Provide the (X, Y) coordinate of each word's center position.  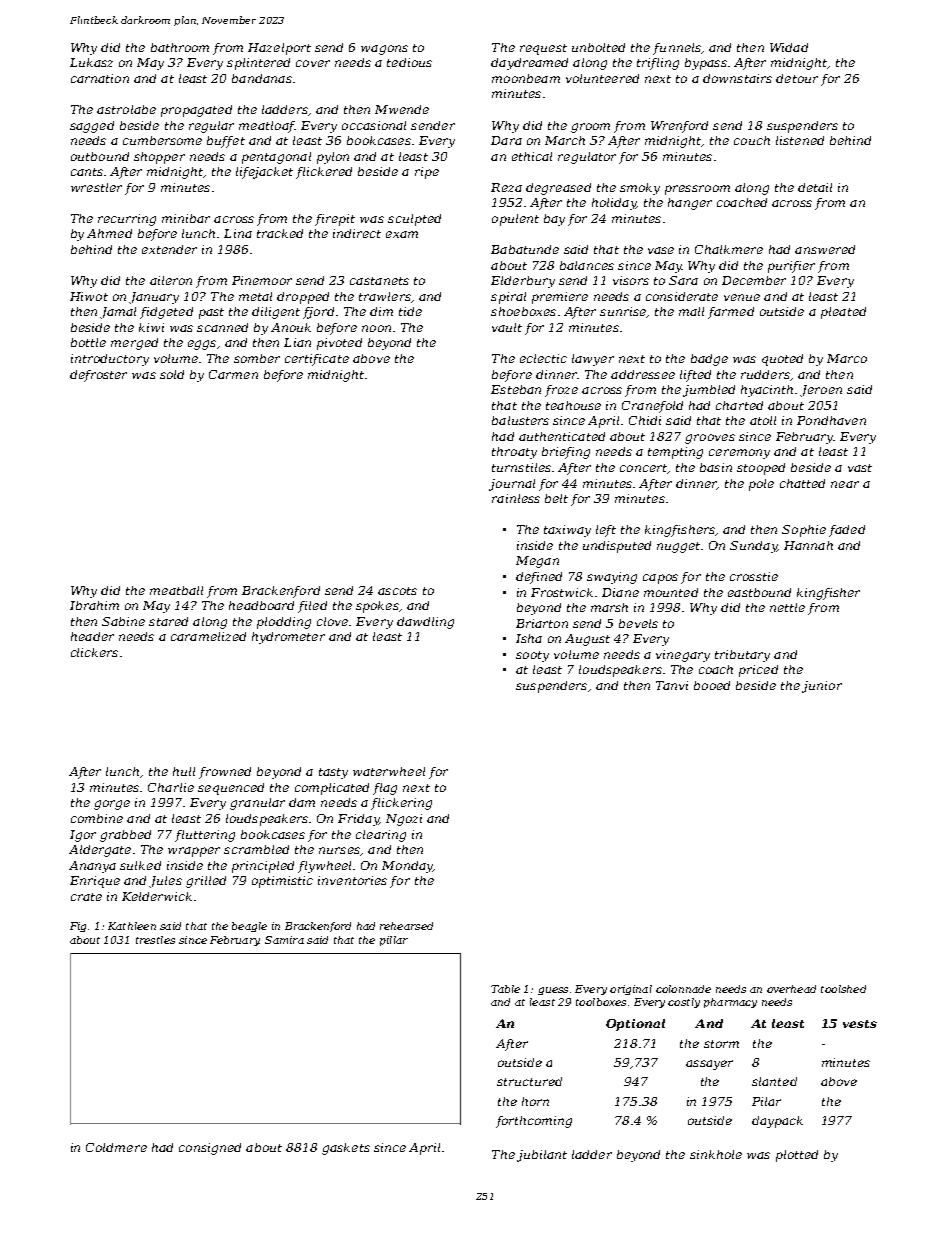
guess (553, 991)
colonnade (683, 989)
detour (797, 78)
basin (716, 467)
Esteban (516, 389)
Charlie (171, 787)
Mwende (402, 109)
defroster (98, 376)
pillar (394, 941)
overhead (791, 989)
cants (87, 172)
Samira (284, 940)
